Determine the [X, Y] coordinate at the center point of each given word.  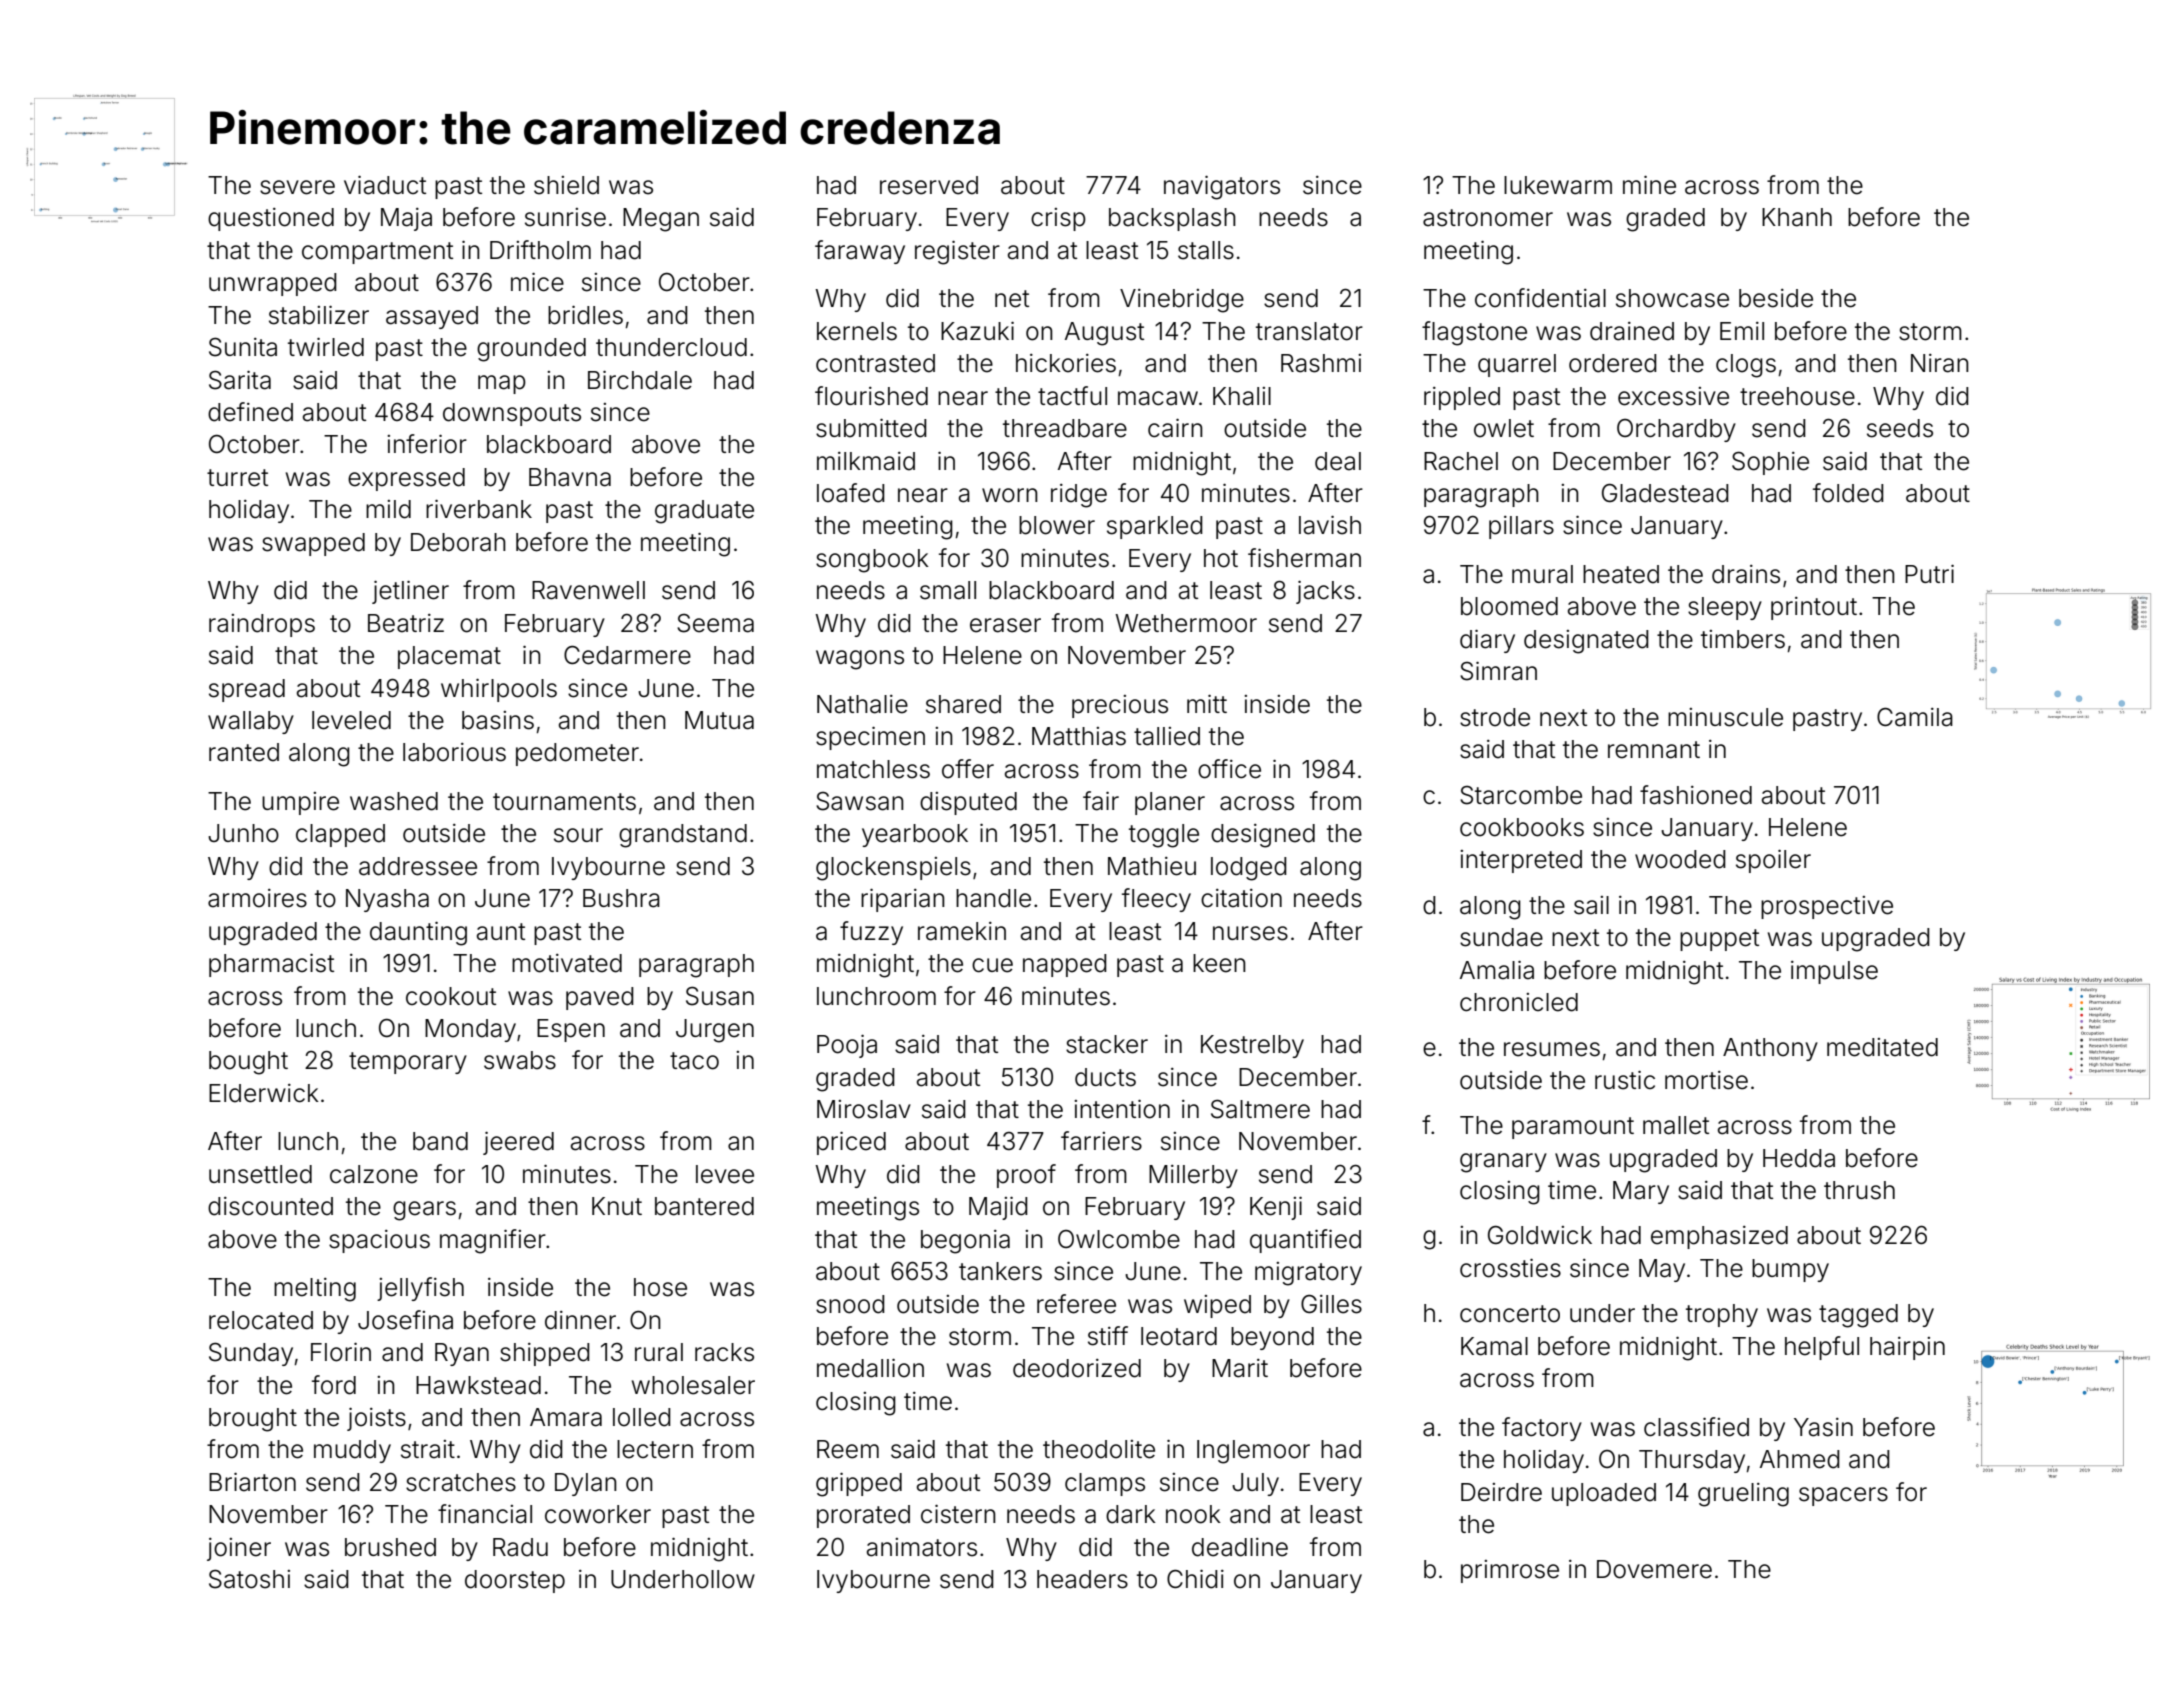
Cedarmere [627, 655]
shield [566, 185]
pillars [1521, 527]
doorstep [515, 1581]
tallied [1167, 736]
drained [1632, 331]
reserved [929, 185]
